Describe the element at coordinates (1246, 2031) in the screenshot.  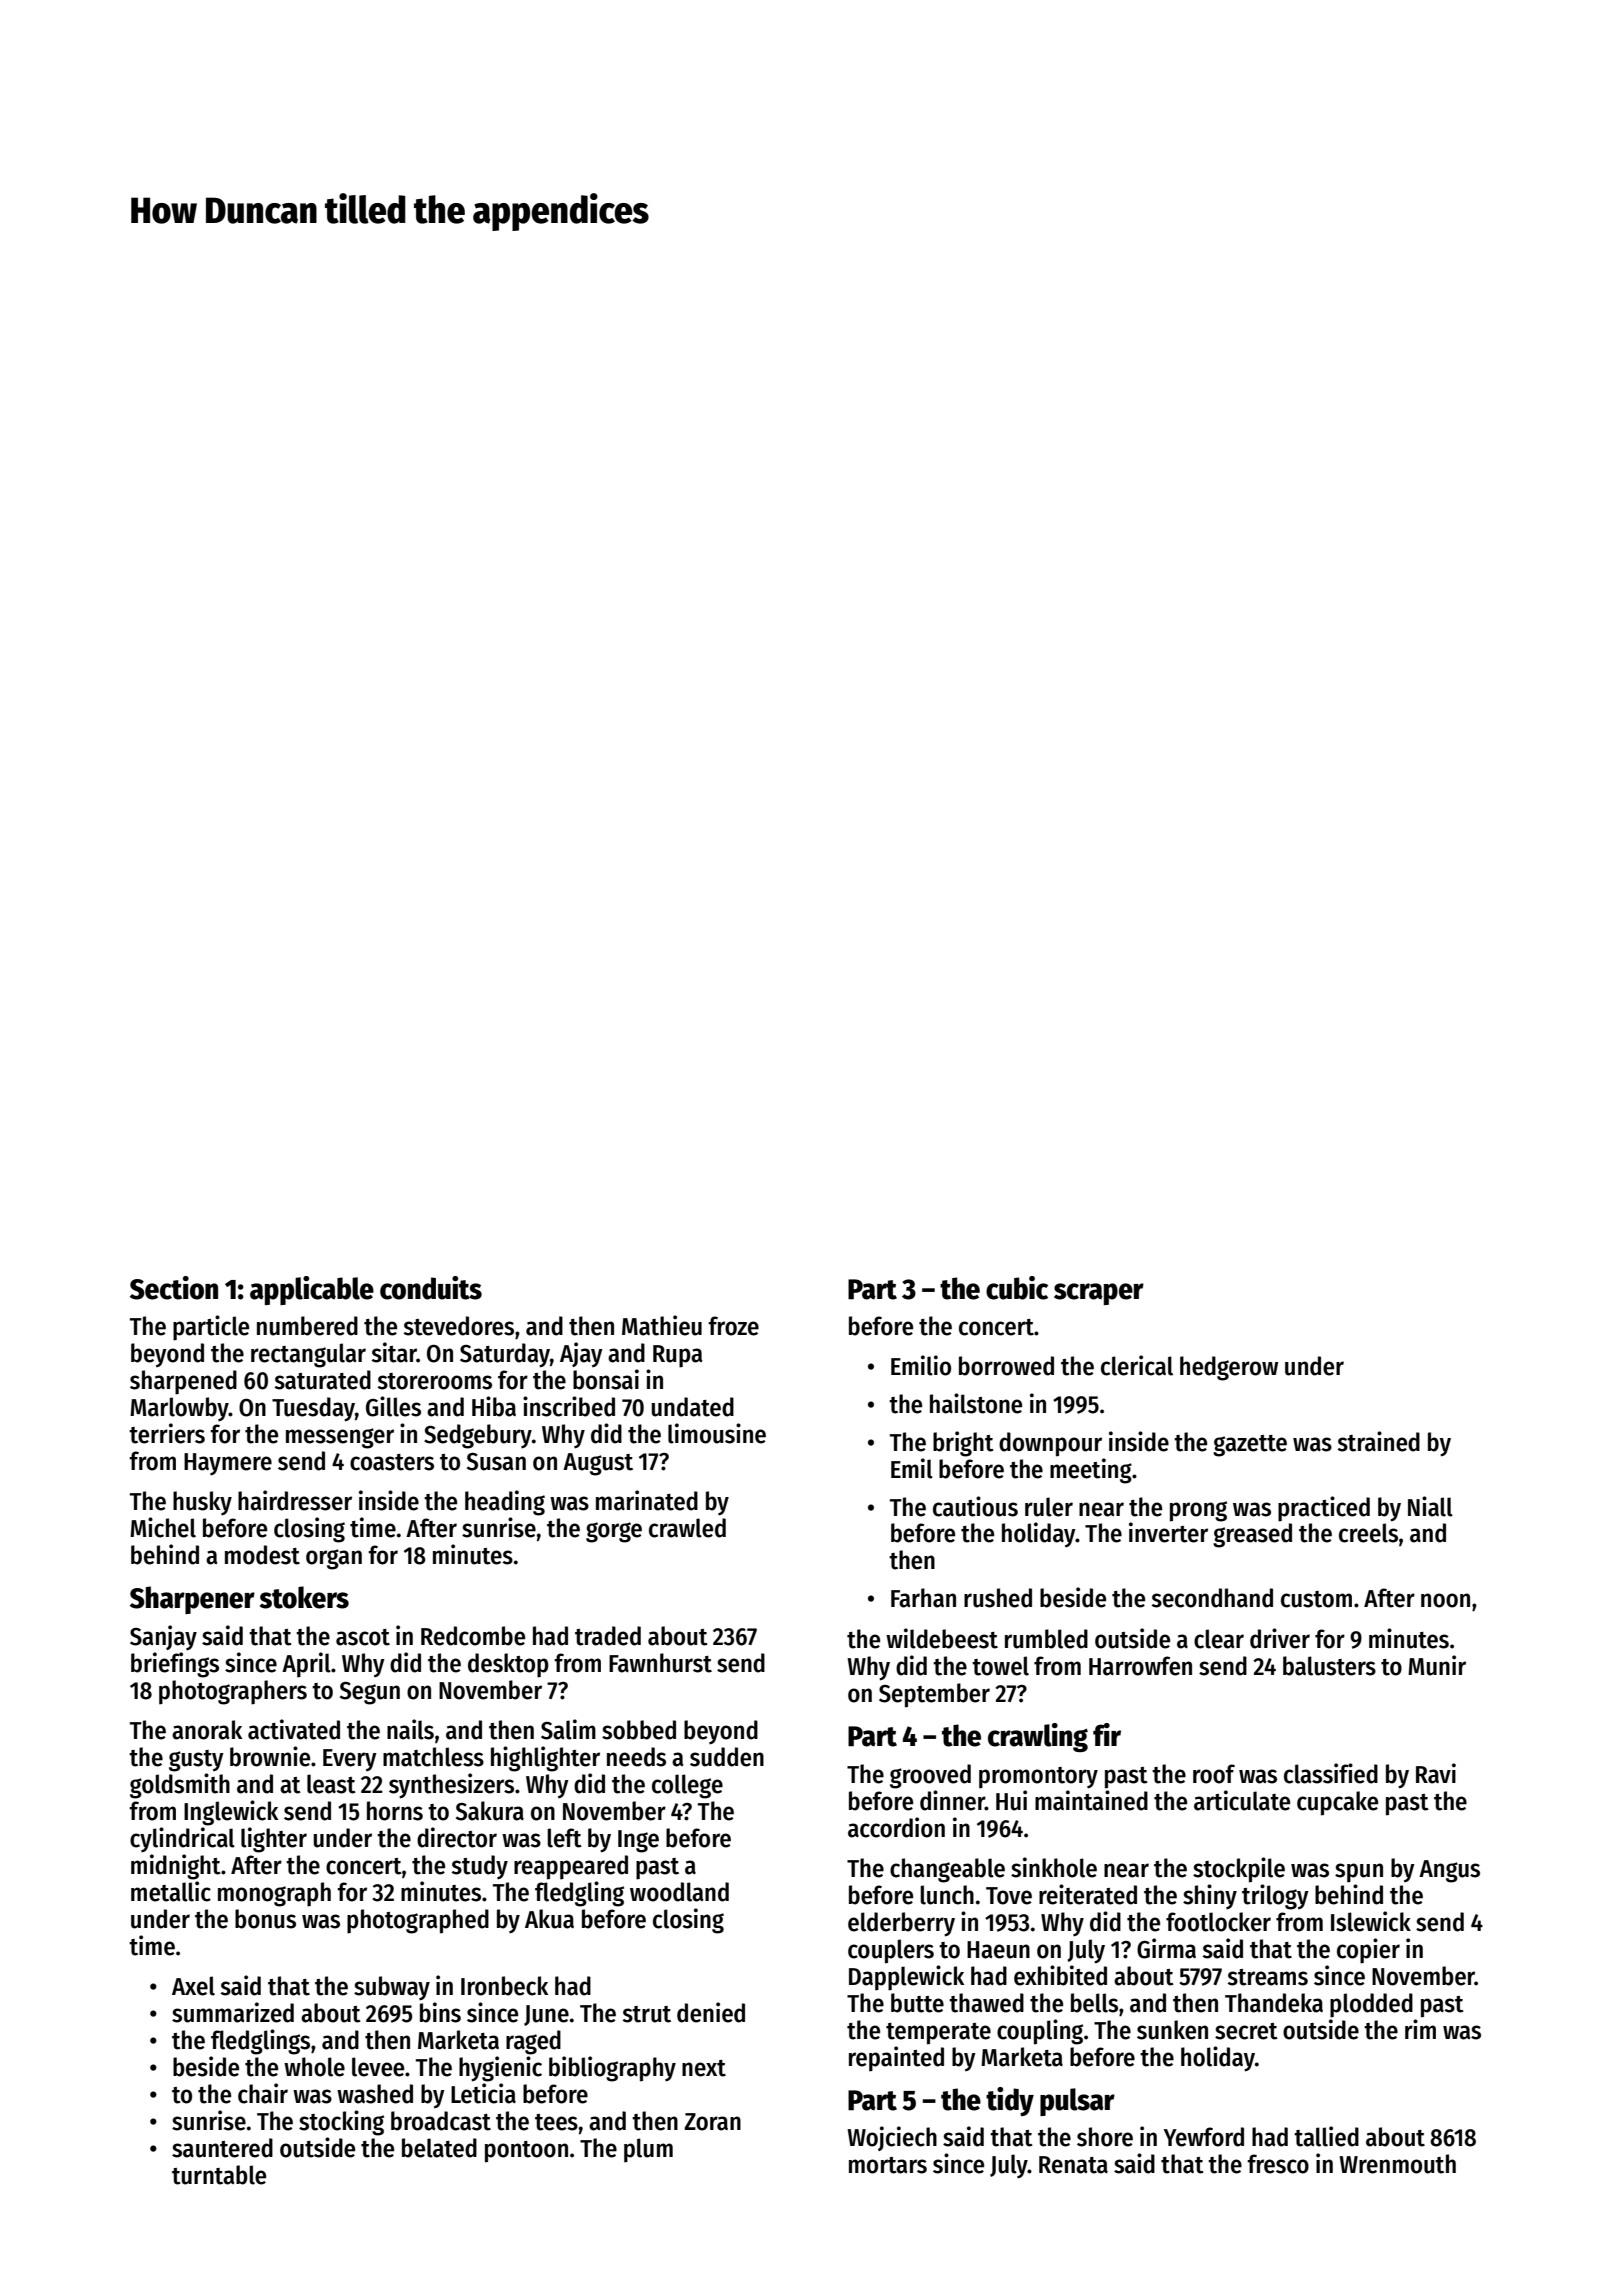
I see `secret` at that location.
